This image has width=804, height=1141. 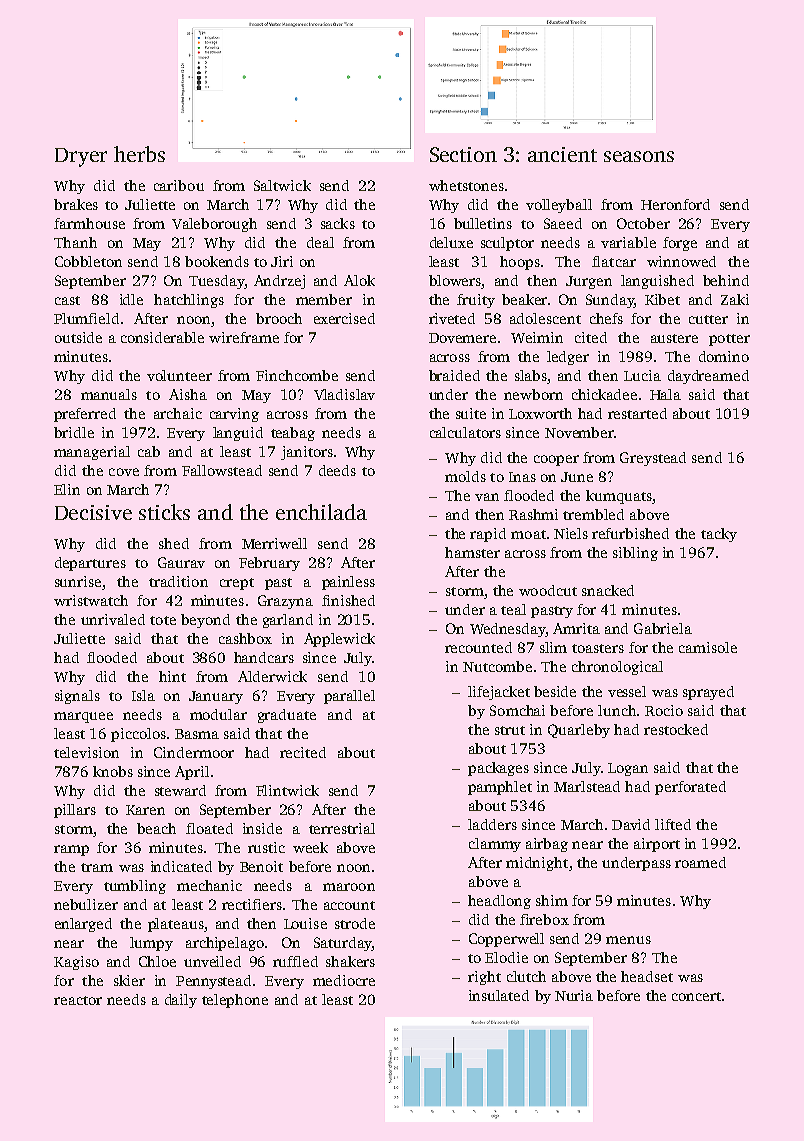 I want to click on Dryer, so click(x=81, y=157).
